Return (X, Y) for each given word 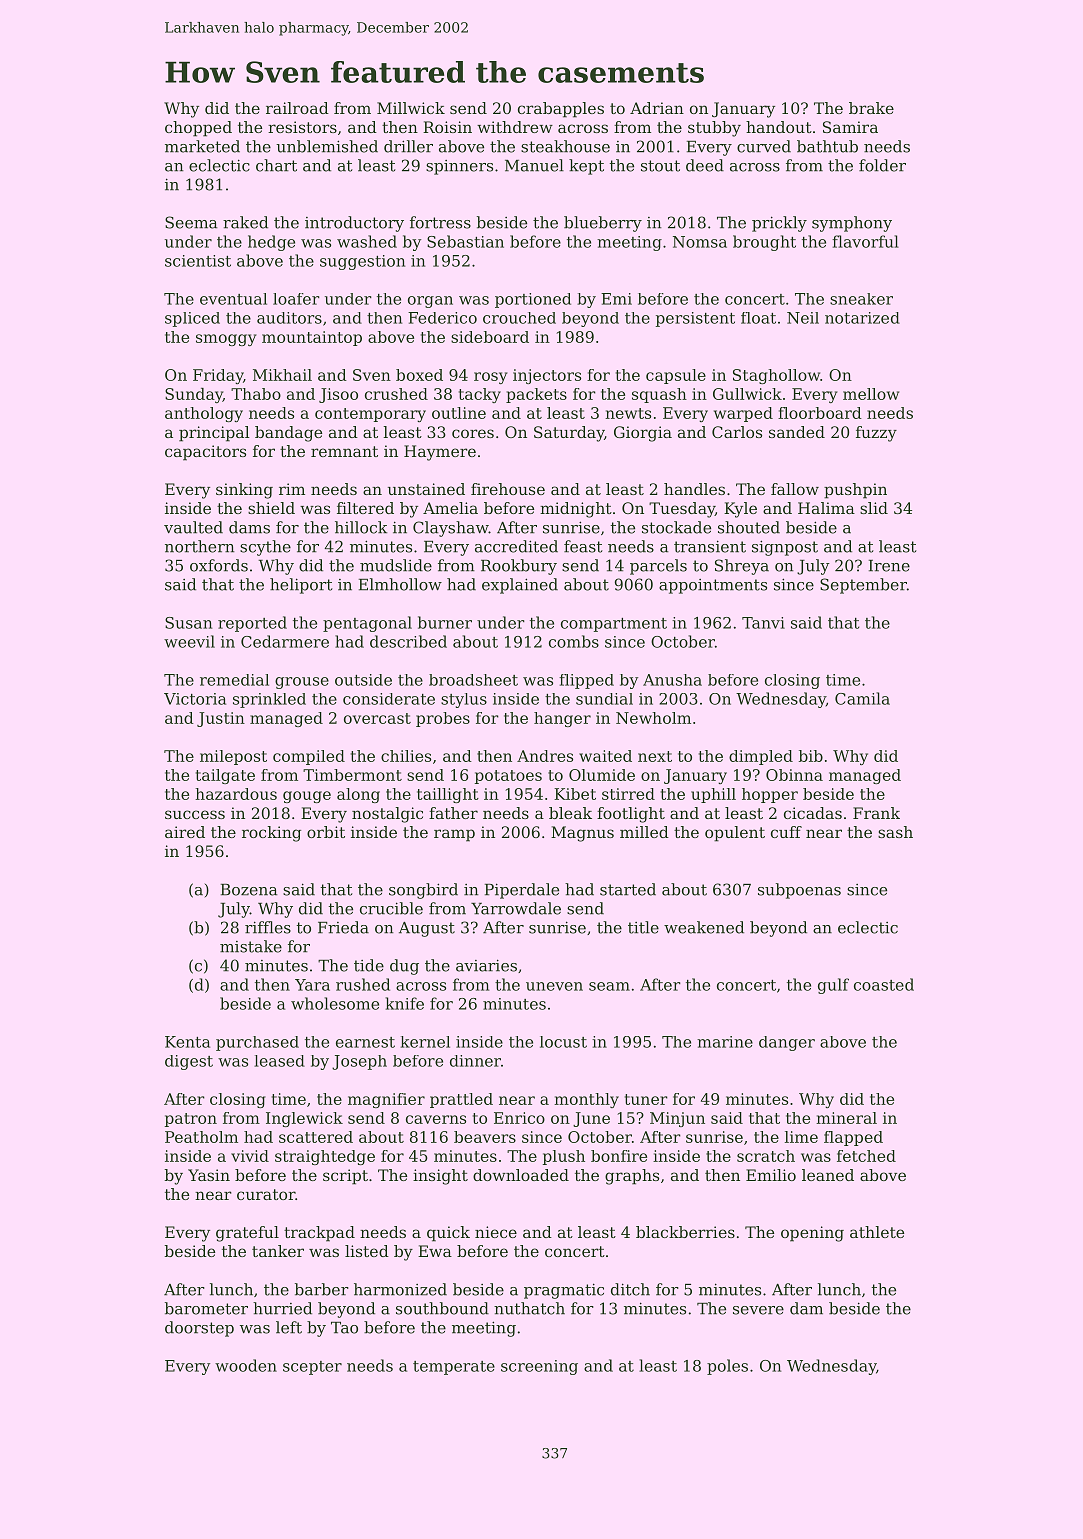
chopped (198, 129)
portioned (533, 300)
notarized (862, 318)
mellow (871, 394)
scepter (312, 1368)
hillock (361, 527)
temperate (454, 1368)
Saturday (569, 434)
